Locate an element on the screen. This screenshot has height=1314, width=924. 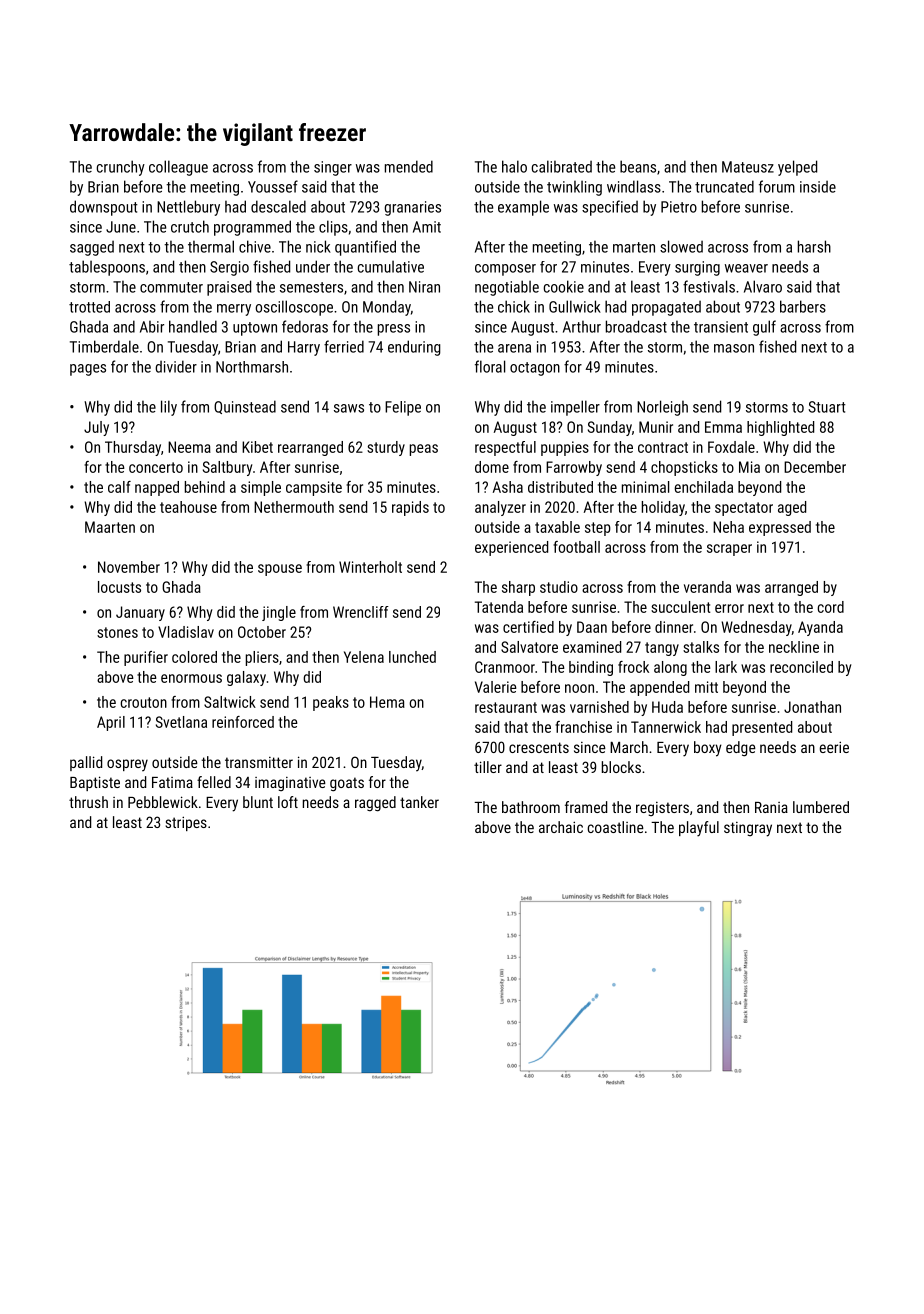
stones is located at coordinates (117, 632).
